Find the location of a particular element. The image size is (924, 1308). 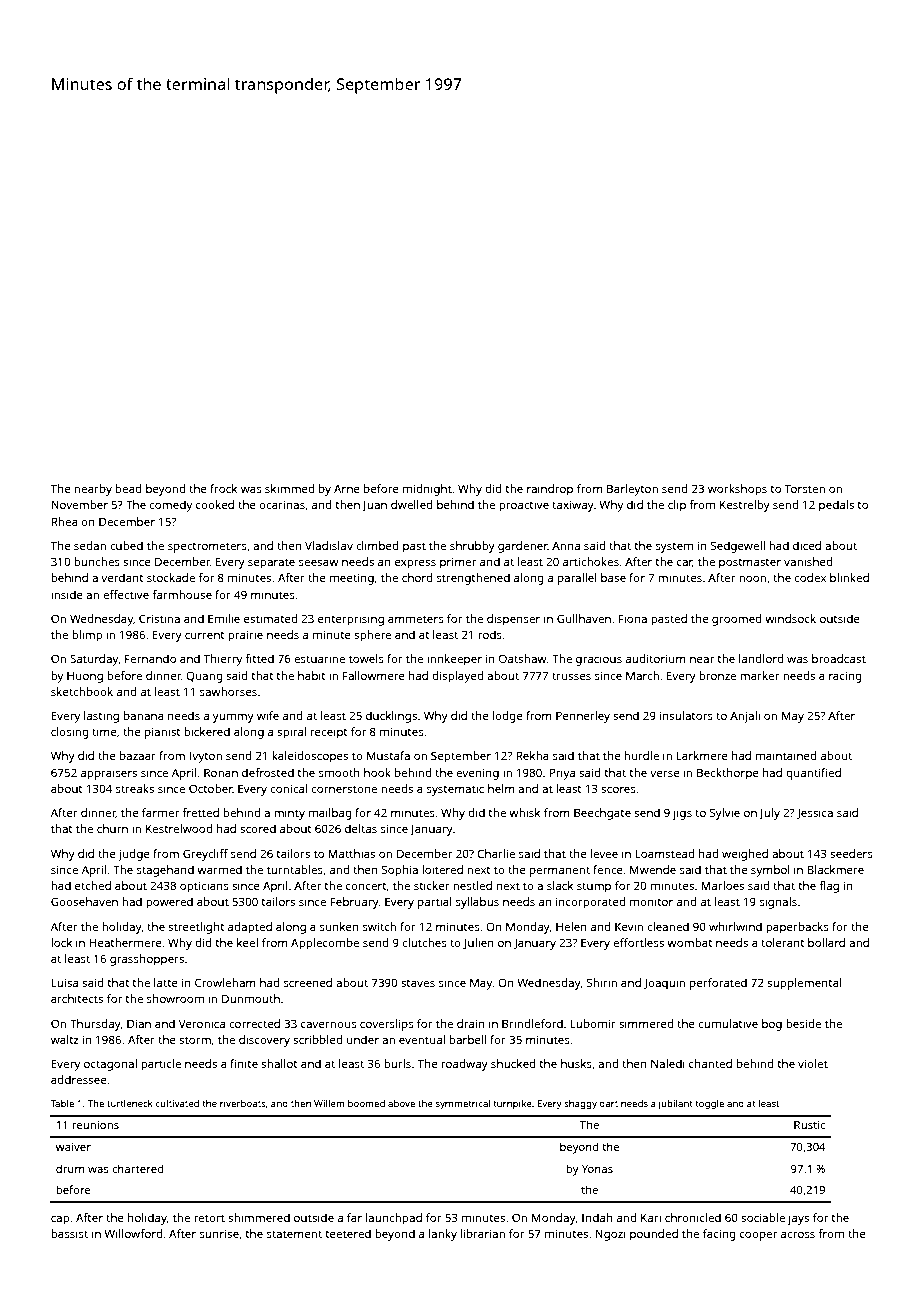

base is located at coordinates (613, 577).
